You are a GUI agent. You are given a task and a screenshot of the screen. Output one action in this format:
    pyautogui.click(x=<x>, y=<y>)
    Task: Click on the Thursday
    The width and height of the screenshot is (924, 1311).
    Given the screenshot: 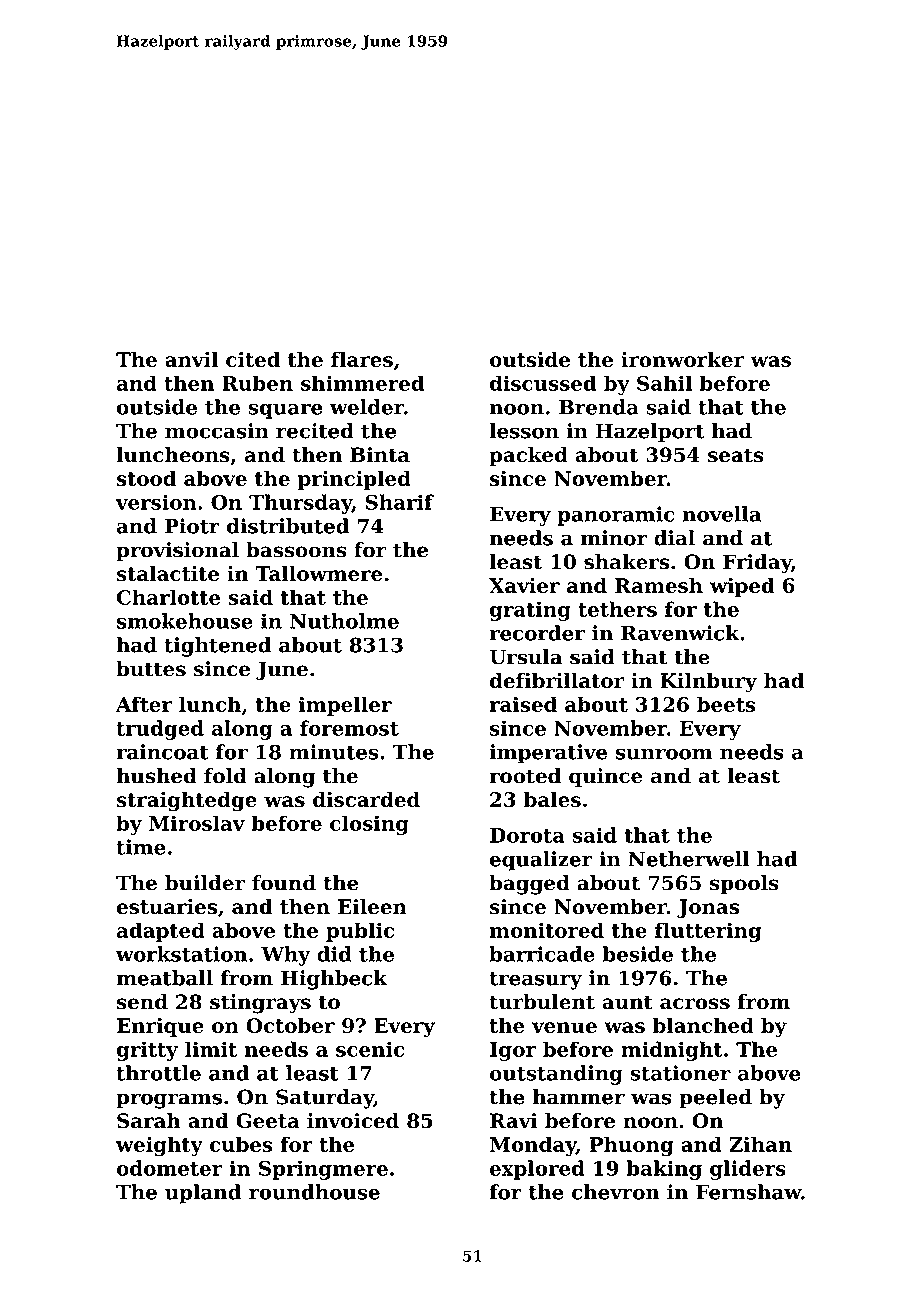 What is the action you would take?
    pyautogui.click(x=300, y=504)
